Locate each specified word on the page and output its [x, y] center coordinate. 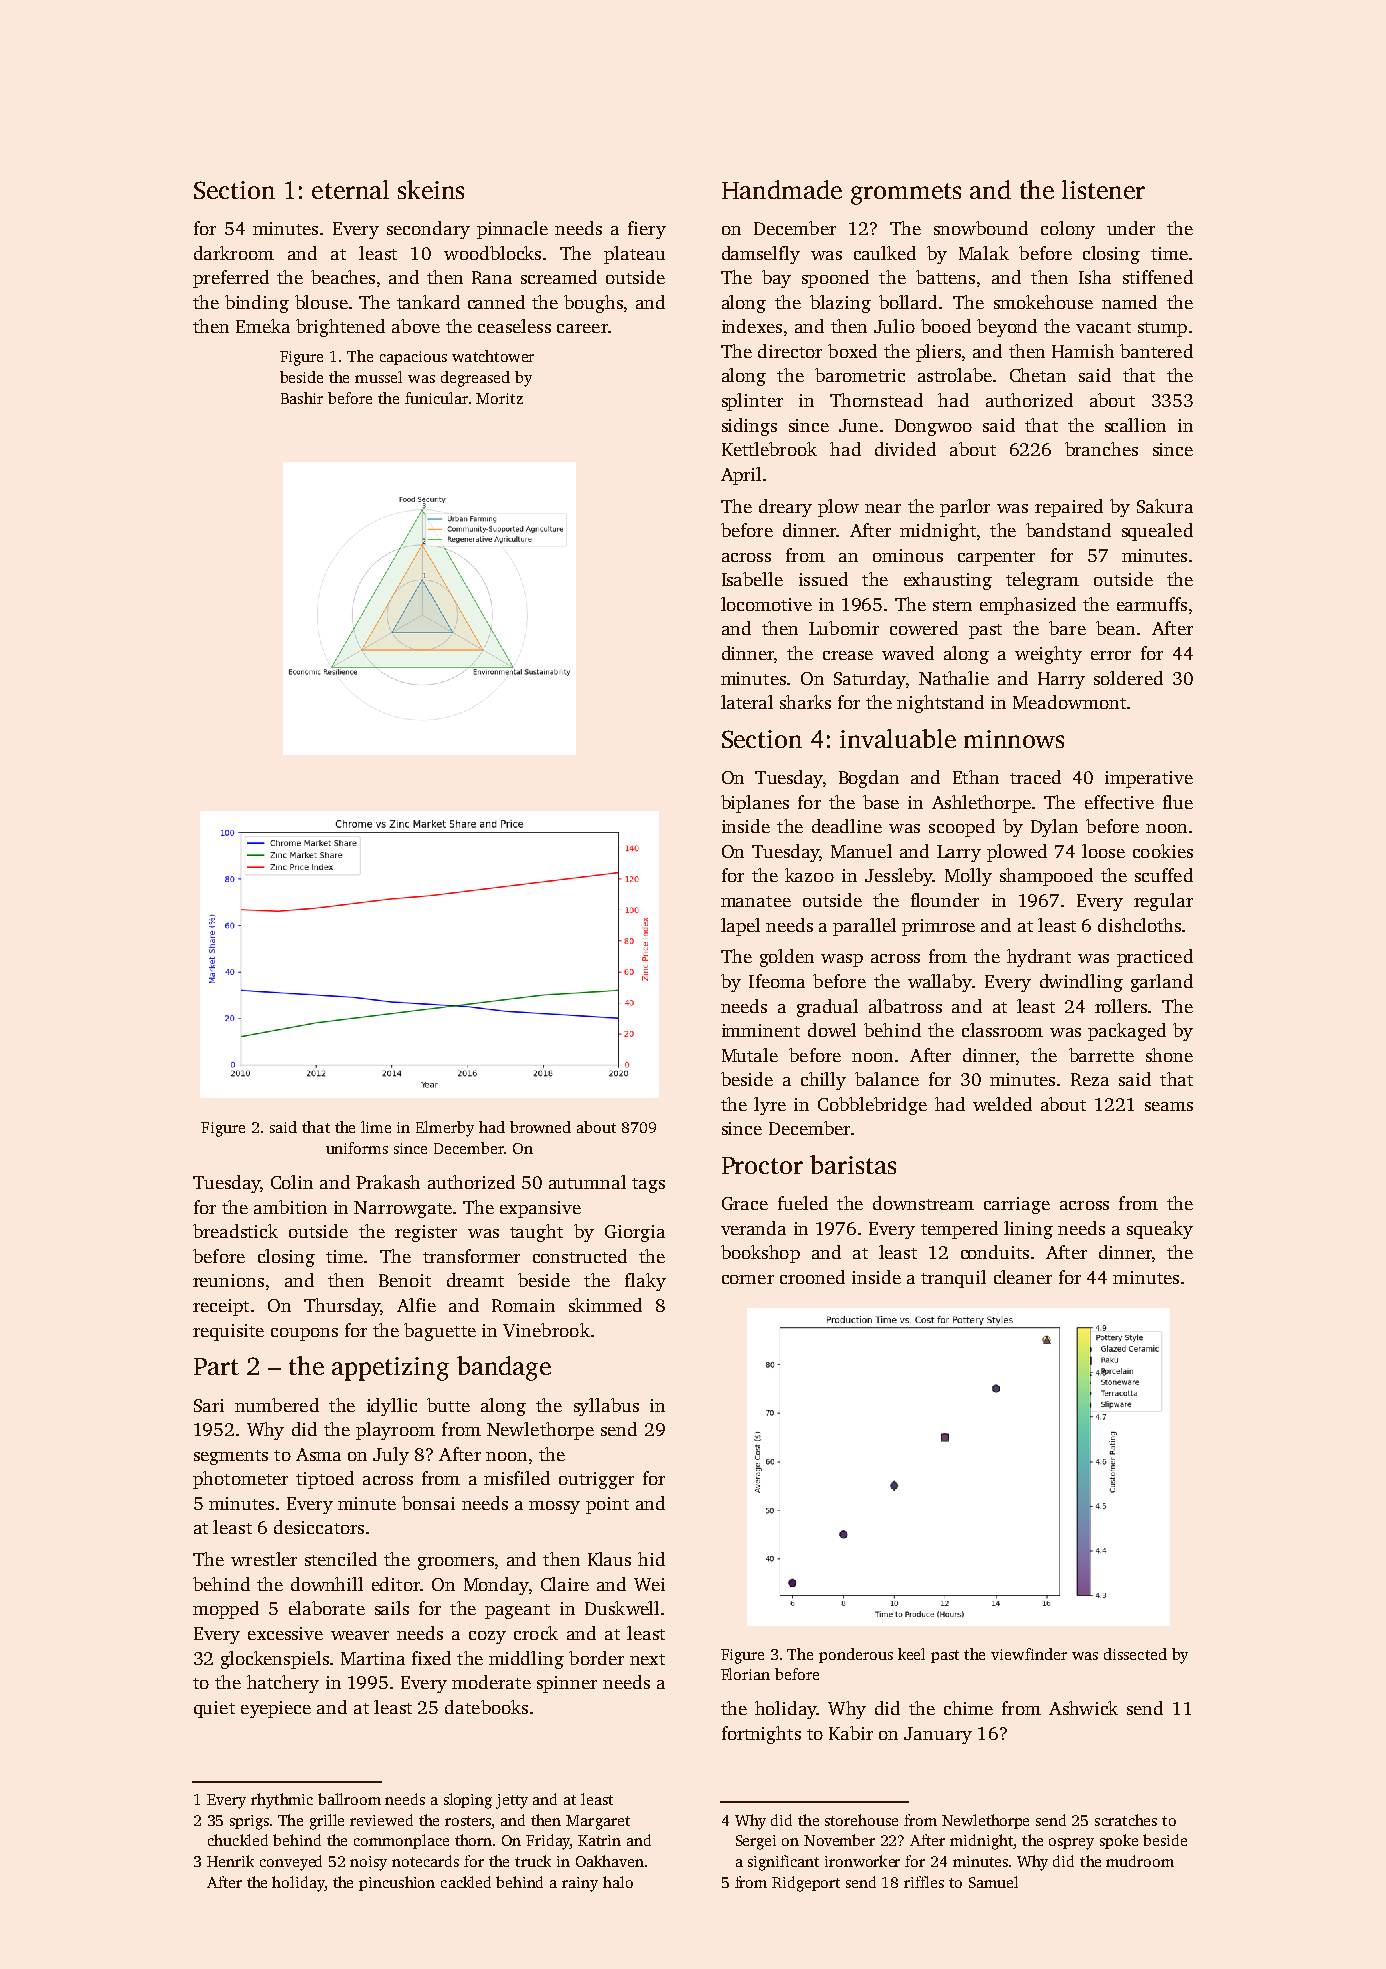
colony [1068, 230]
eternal [350, 189]
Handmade [782, 189]
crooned [812, 1277]
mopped [226, 1610]
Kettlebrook [769, 449]
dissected [1135, 1654]
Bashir [302, 398]
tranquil [953, 1279]
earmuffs [1152, 604]
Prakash [388, 1182]
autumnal [587, 1182]
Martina [373, 1658]
